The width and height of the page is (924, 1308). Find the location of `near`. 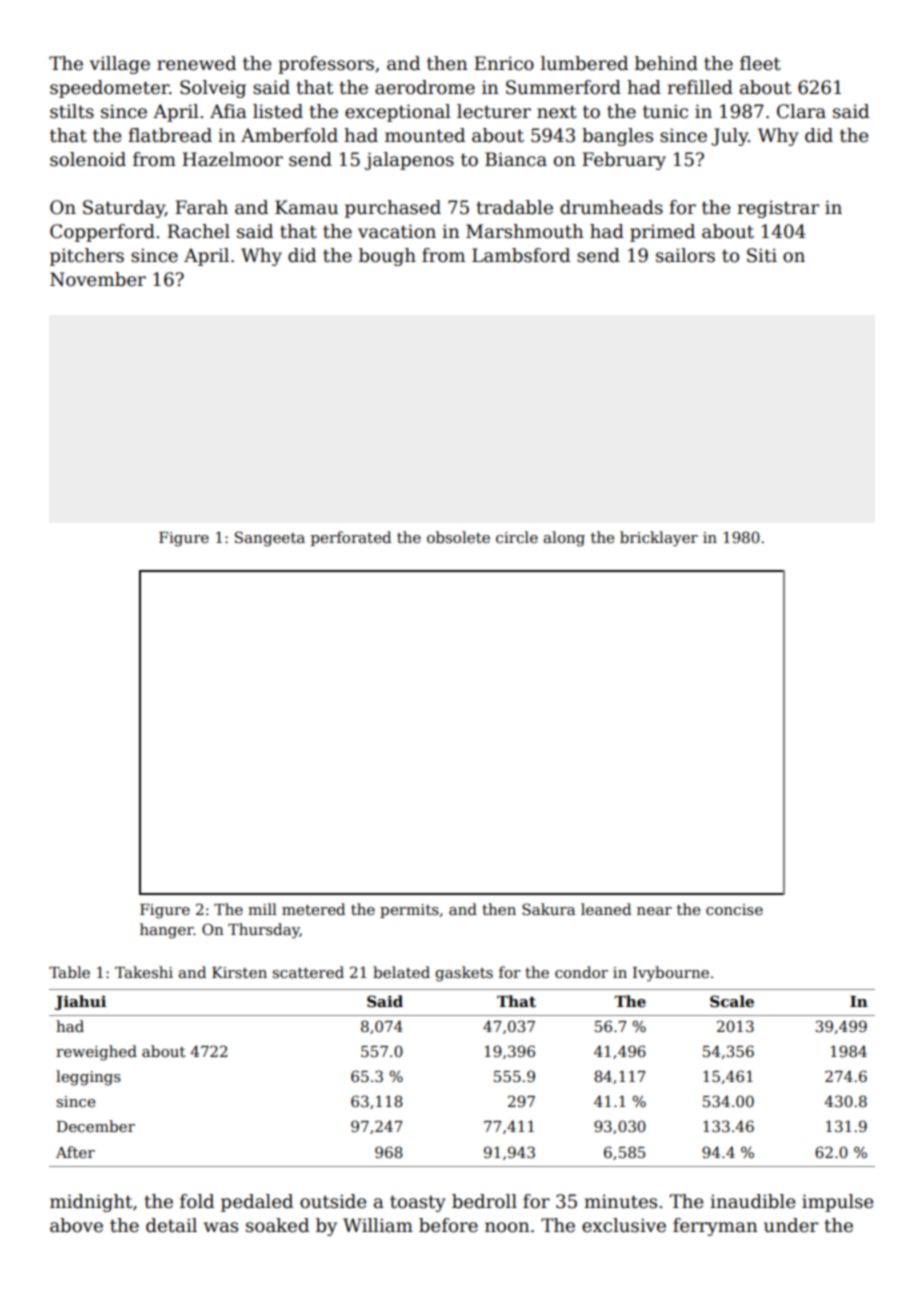

near is located at coordinates (654, 911).
